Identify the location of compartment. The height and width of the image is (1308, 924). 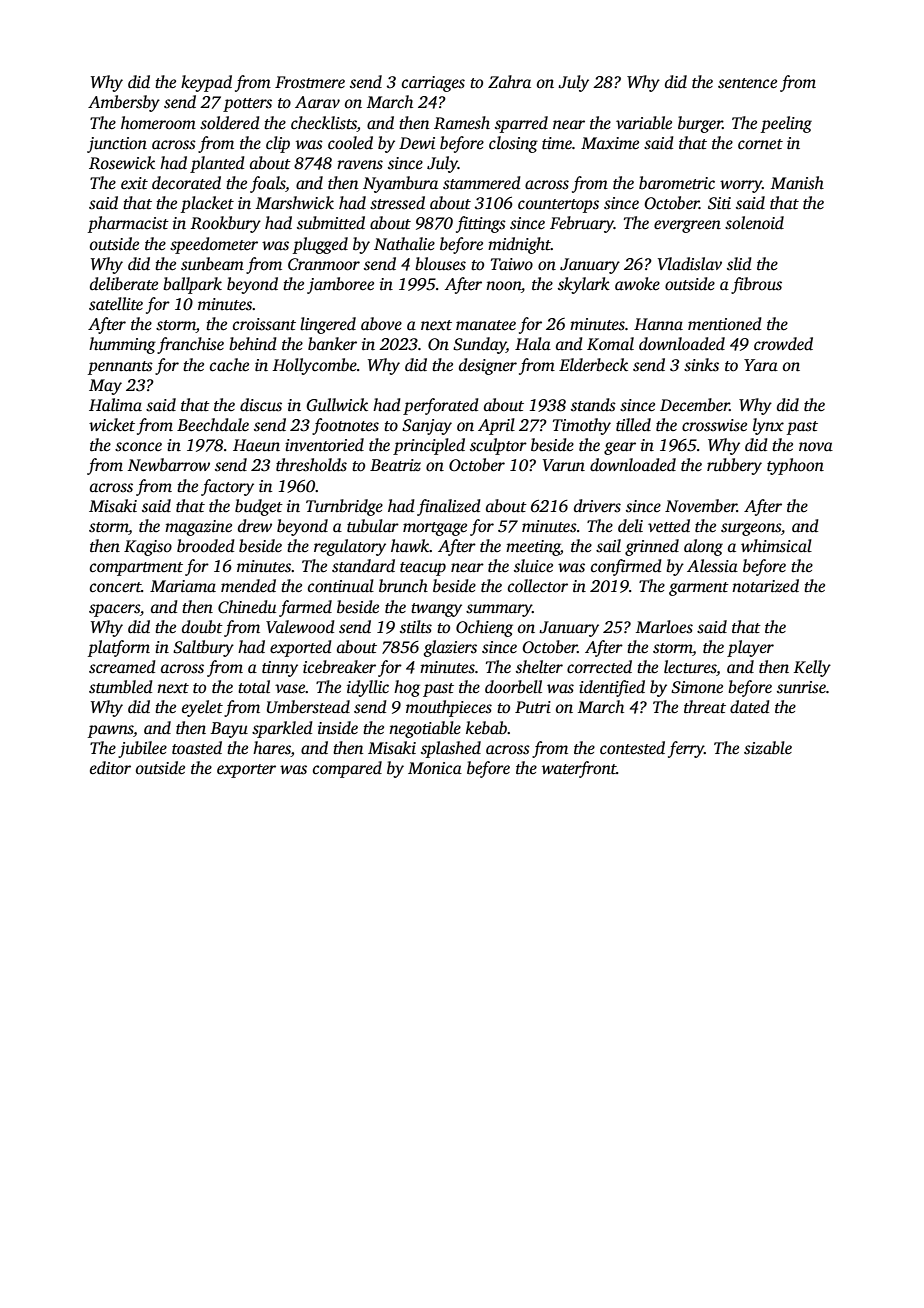
(136, 569).
